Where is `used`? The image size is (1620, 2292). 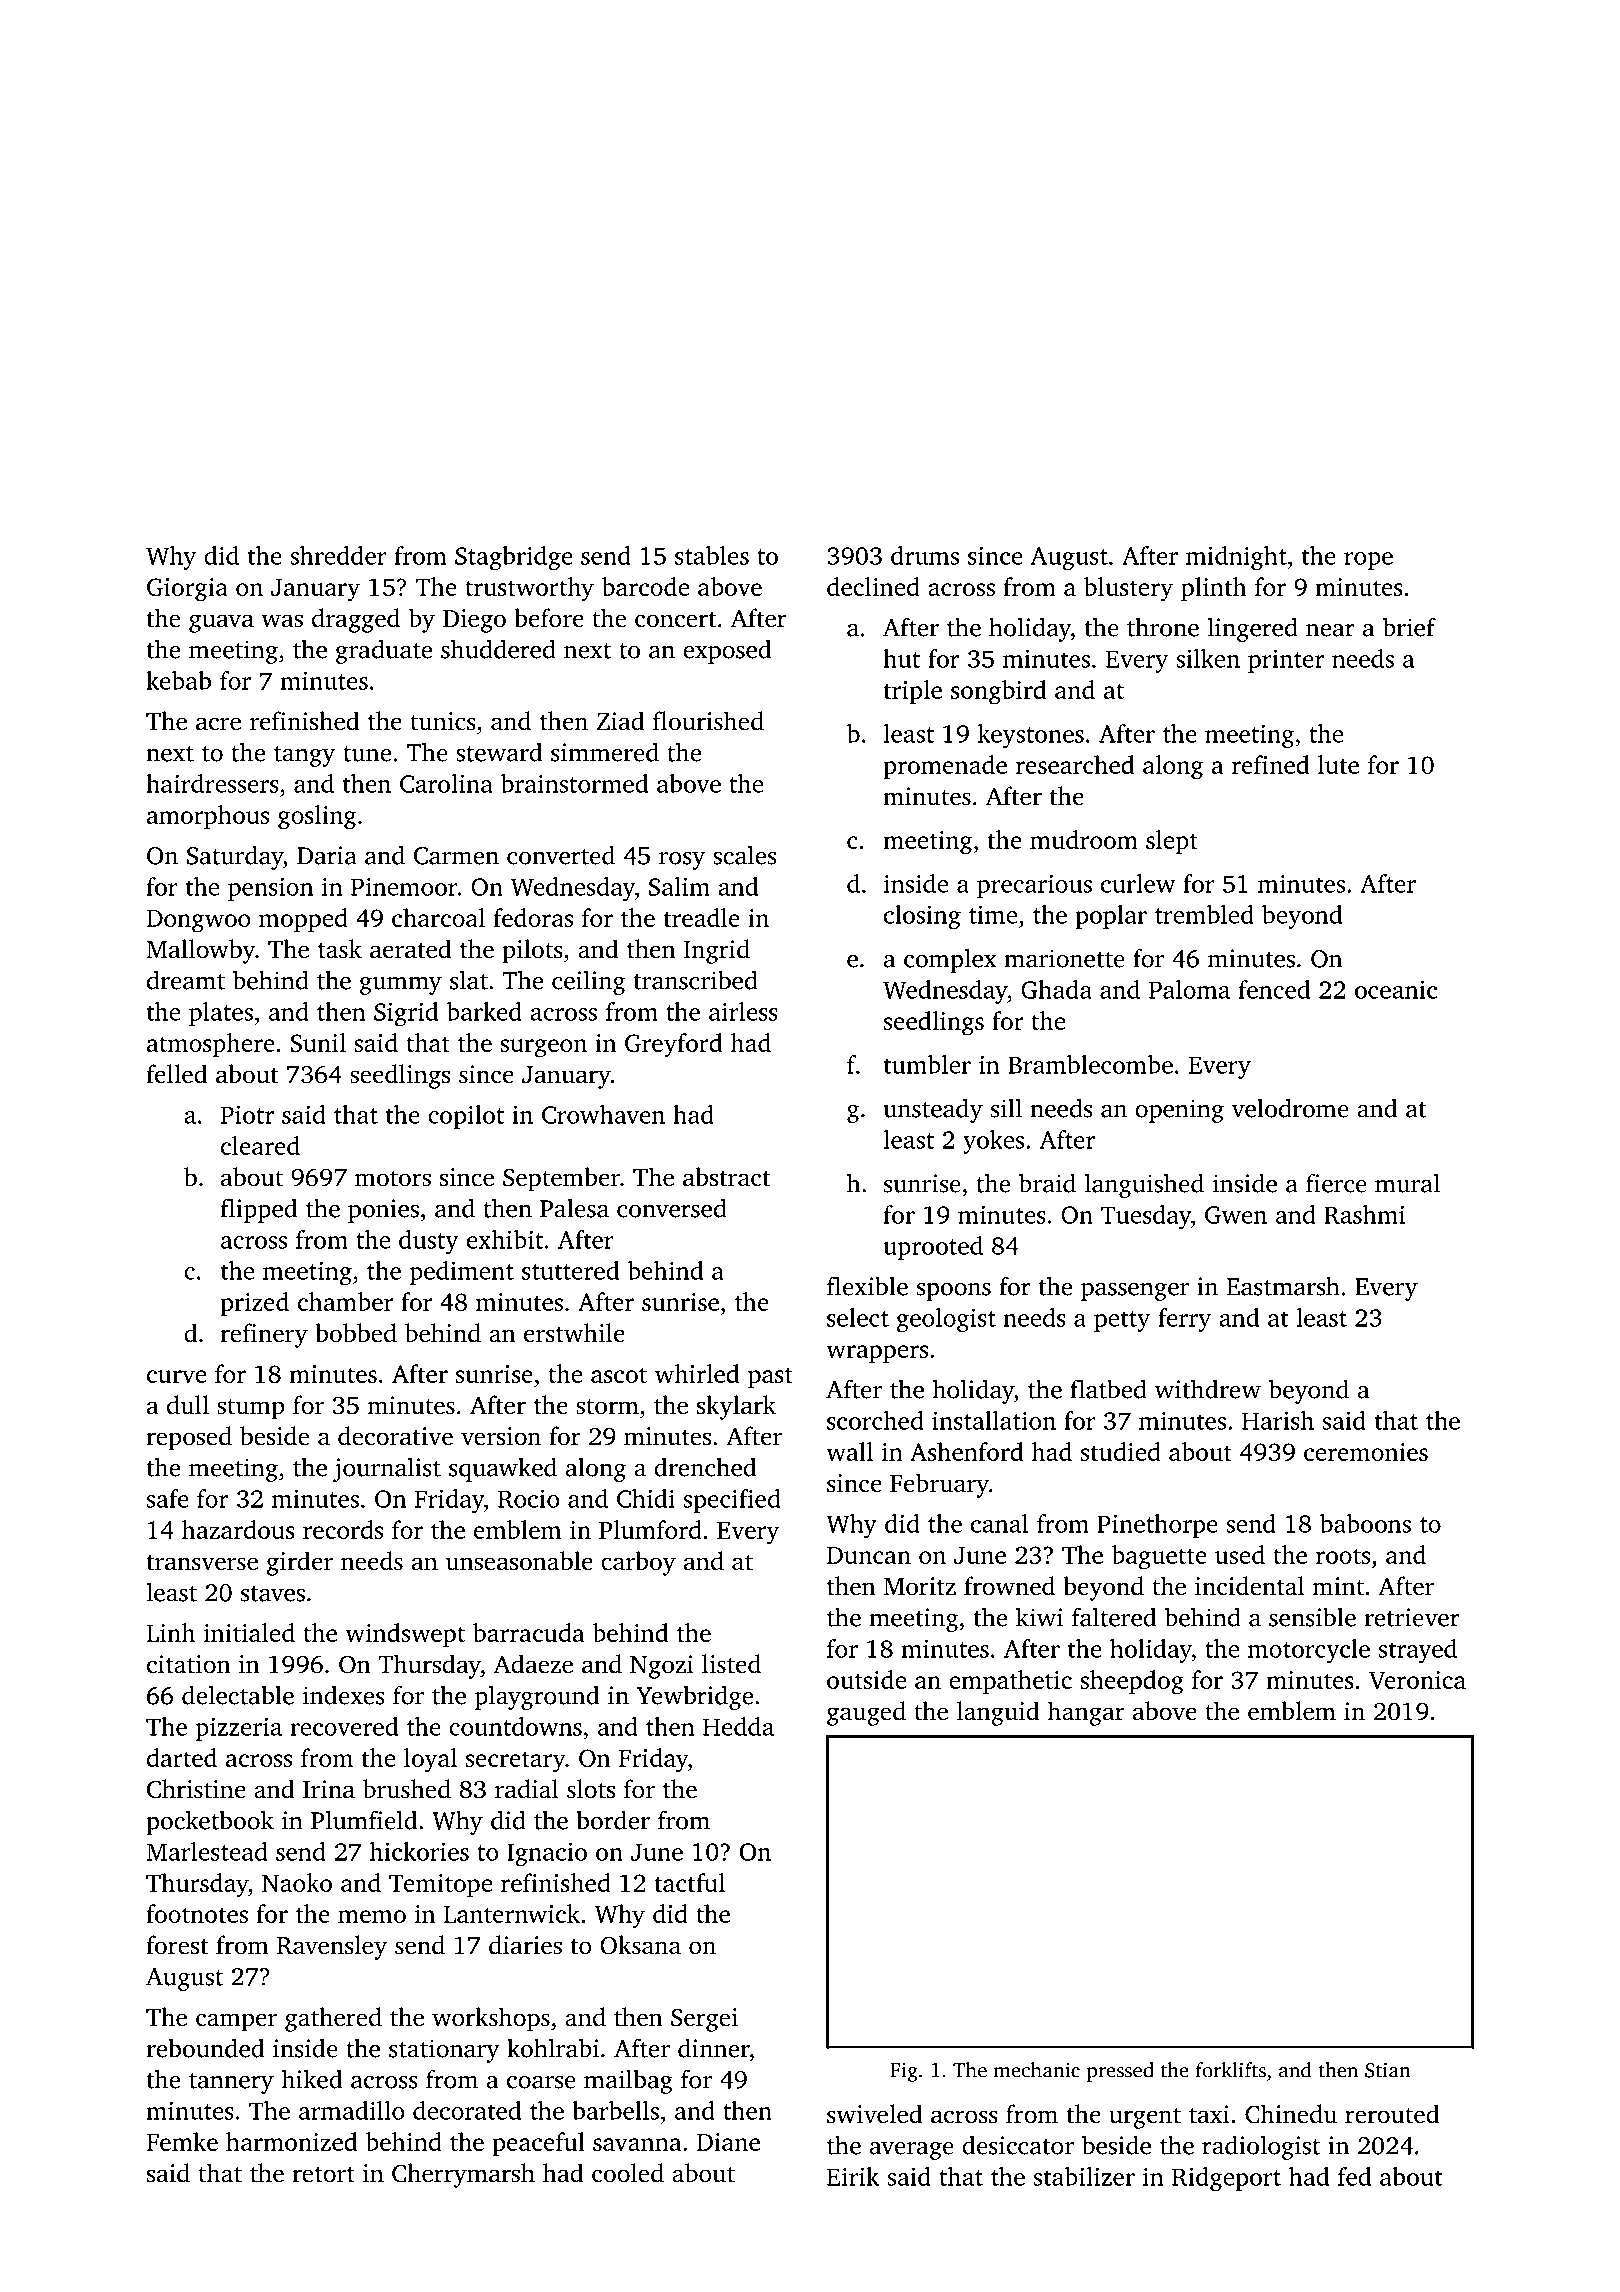 used is located at coordinates (1240, 1554).
